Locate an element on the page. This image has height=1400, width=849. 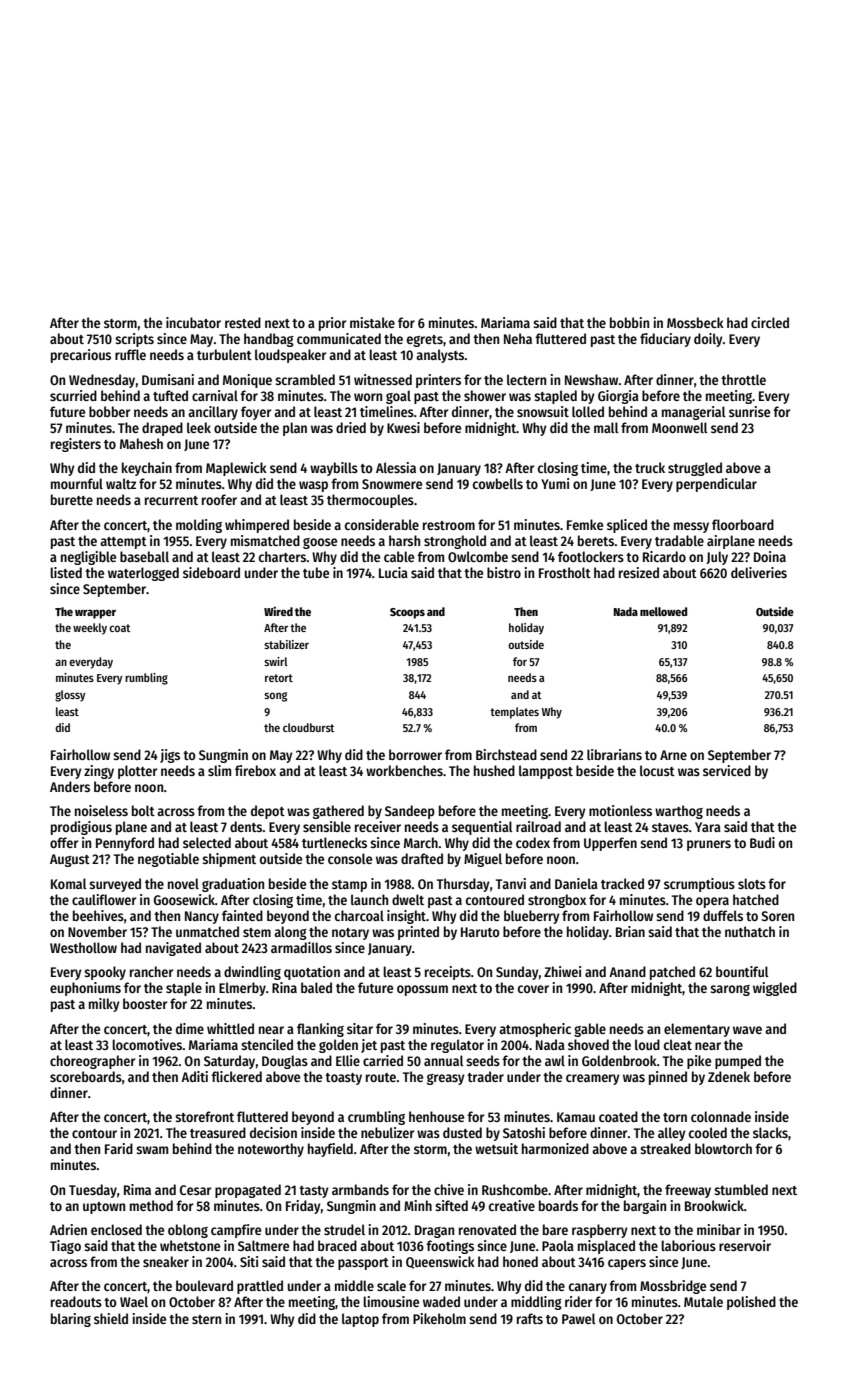
duffels is located at coordinates (723, 915).
